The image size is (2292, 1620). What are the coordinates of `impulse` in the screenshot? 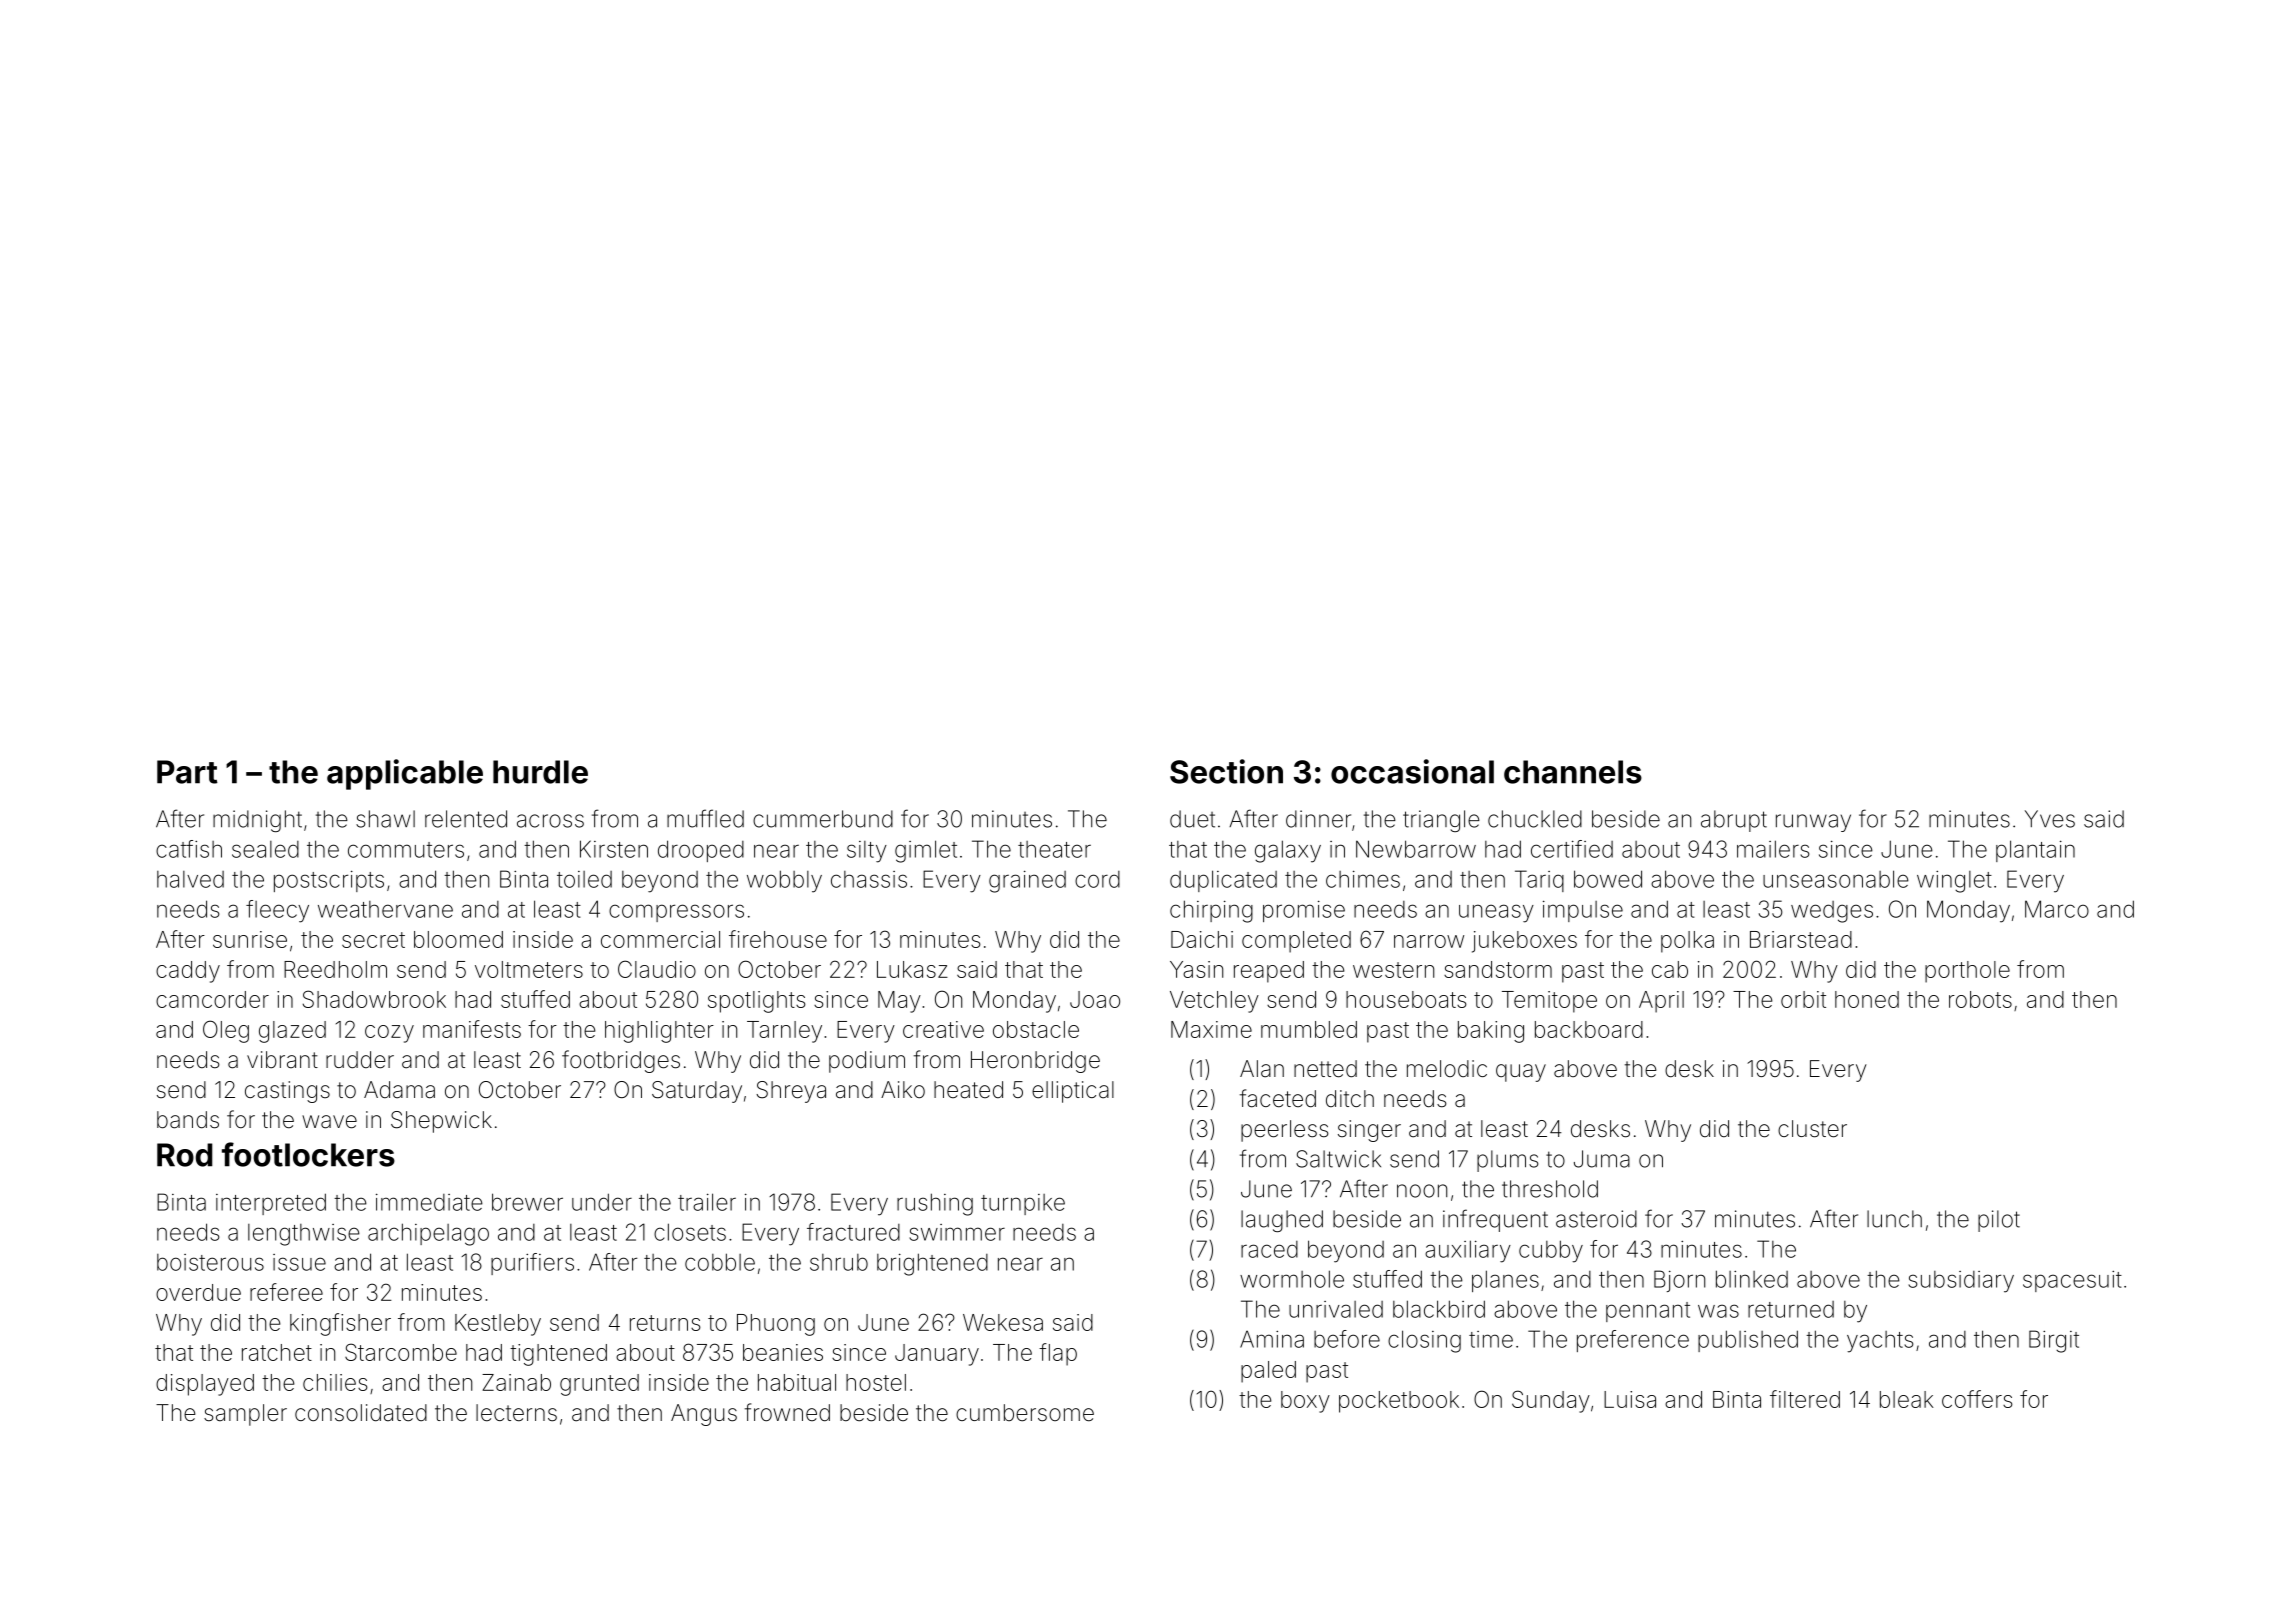 It's located at (1583, 911).
